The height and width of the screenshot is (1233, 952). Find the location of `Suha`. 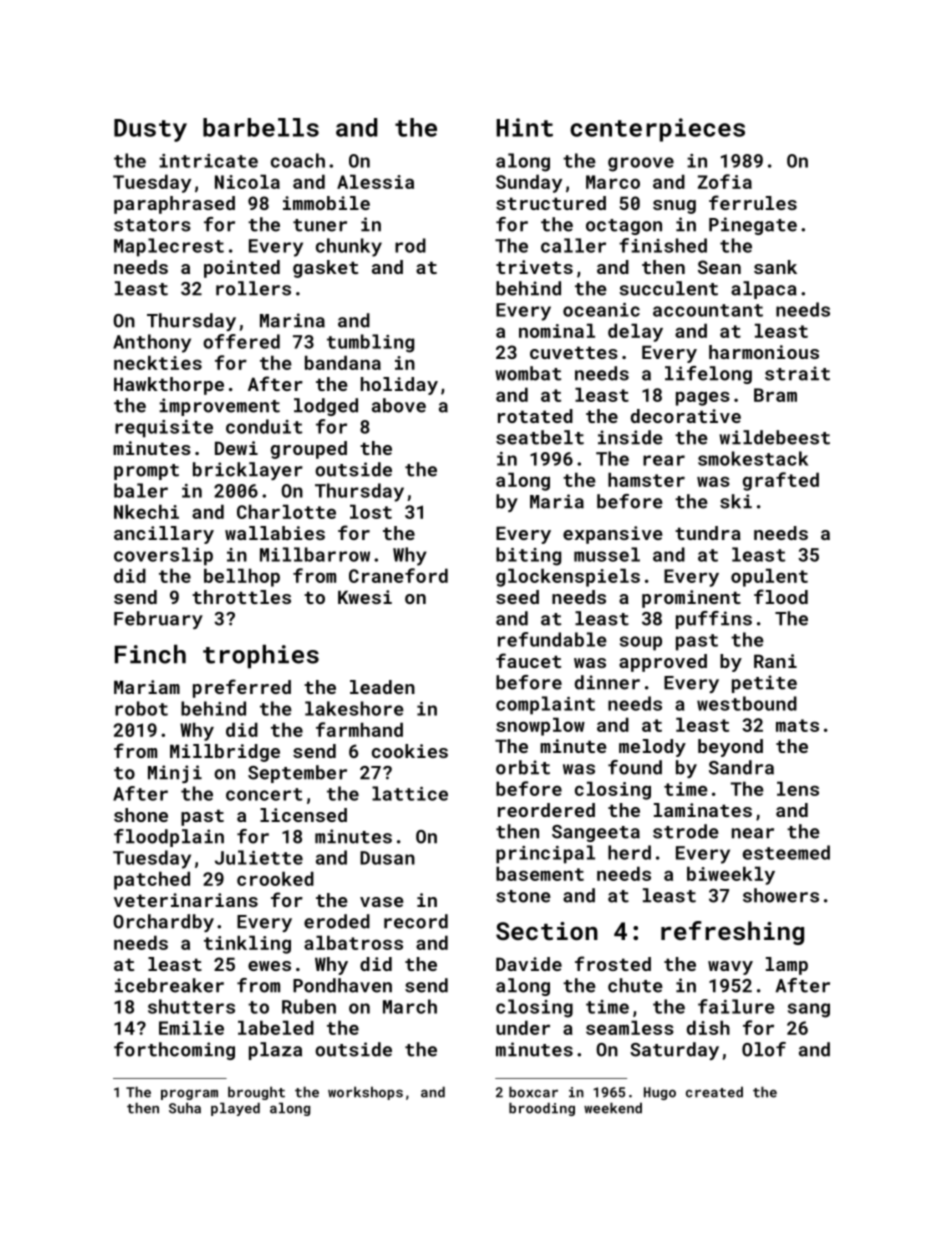

Suha is located at coordinates (185, 1108).
